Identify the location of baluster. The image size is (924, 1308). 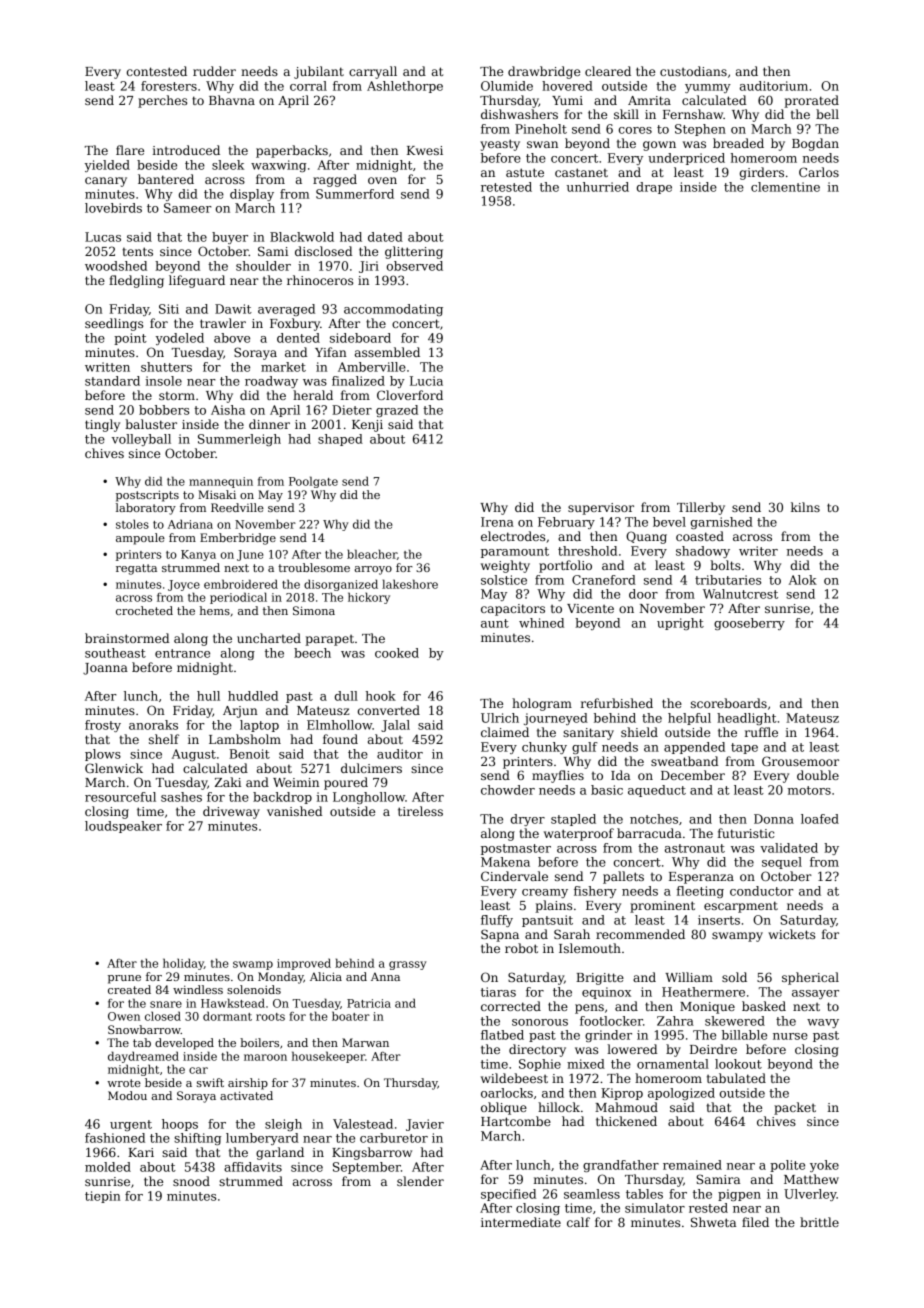
(151, 424).
